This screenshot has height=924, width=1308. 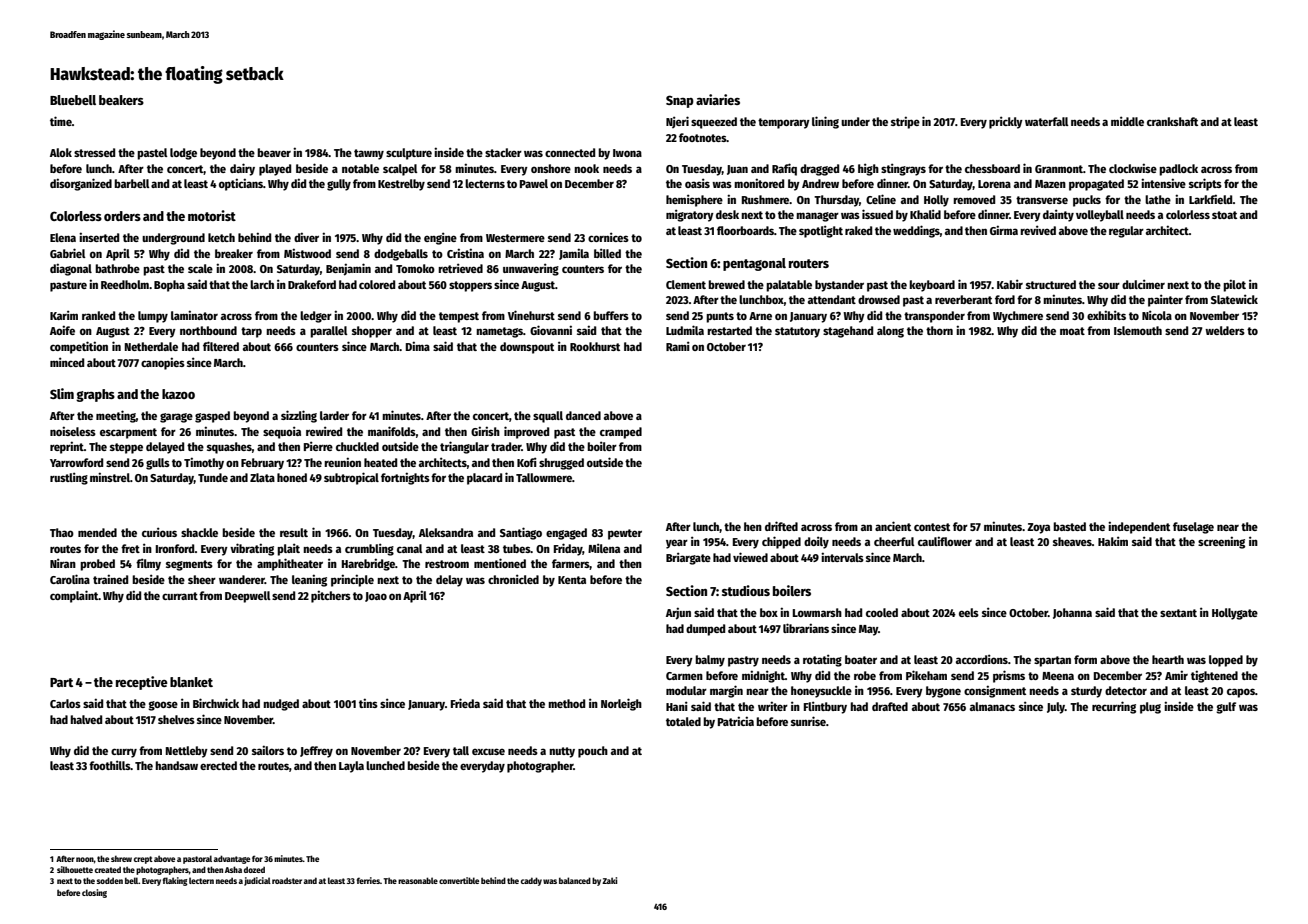 I want to click on aviaries, so click(x=718, y=99).
